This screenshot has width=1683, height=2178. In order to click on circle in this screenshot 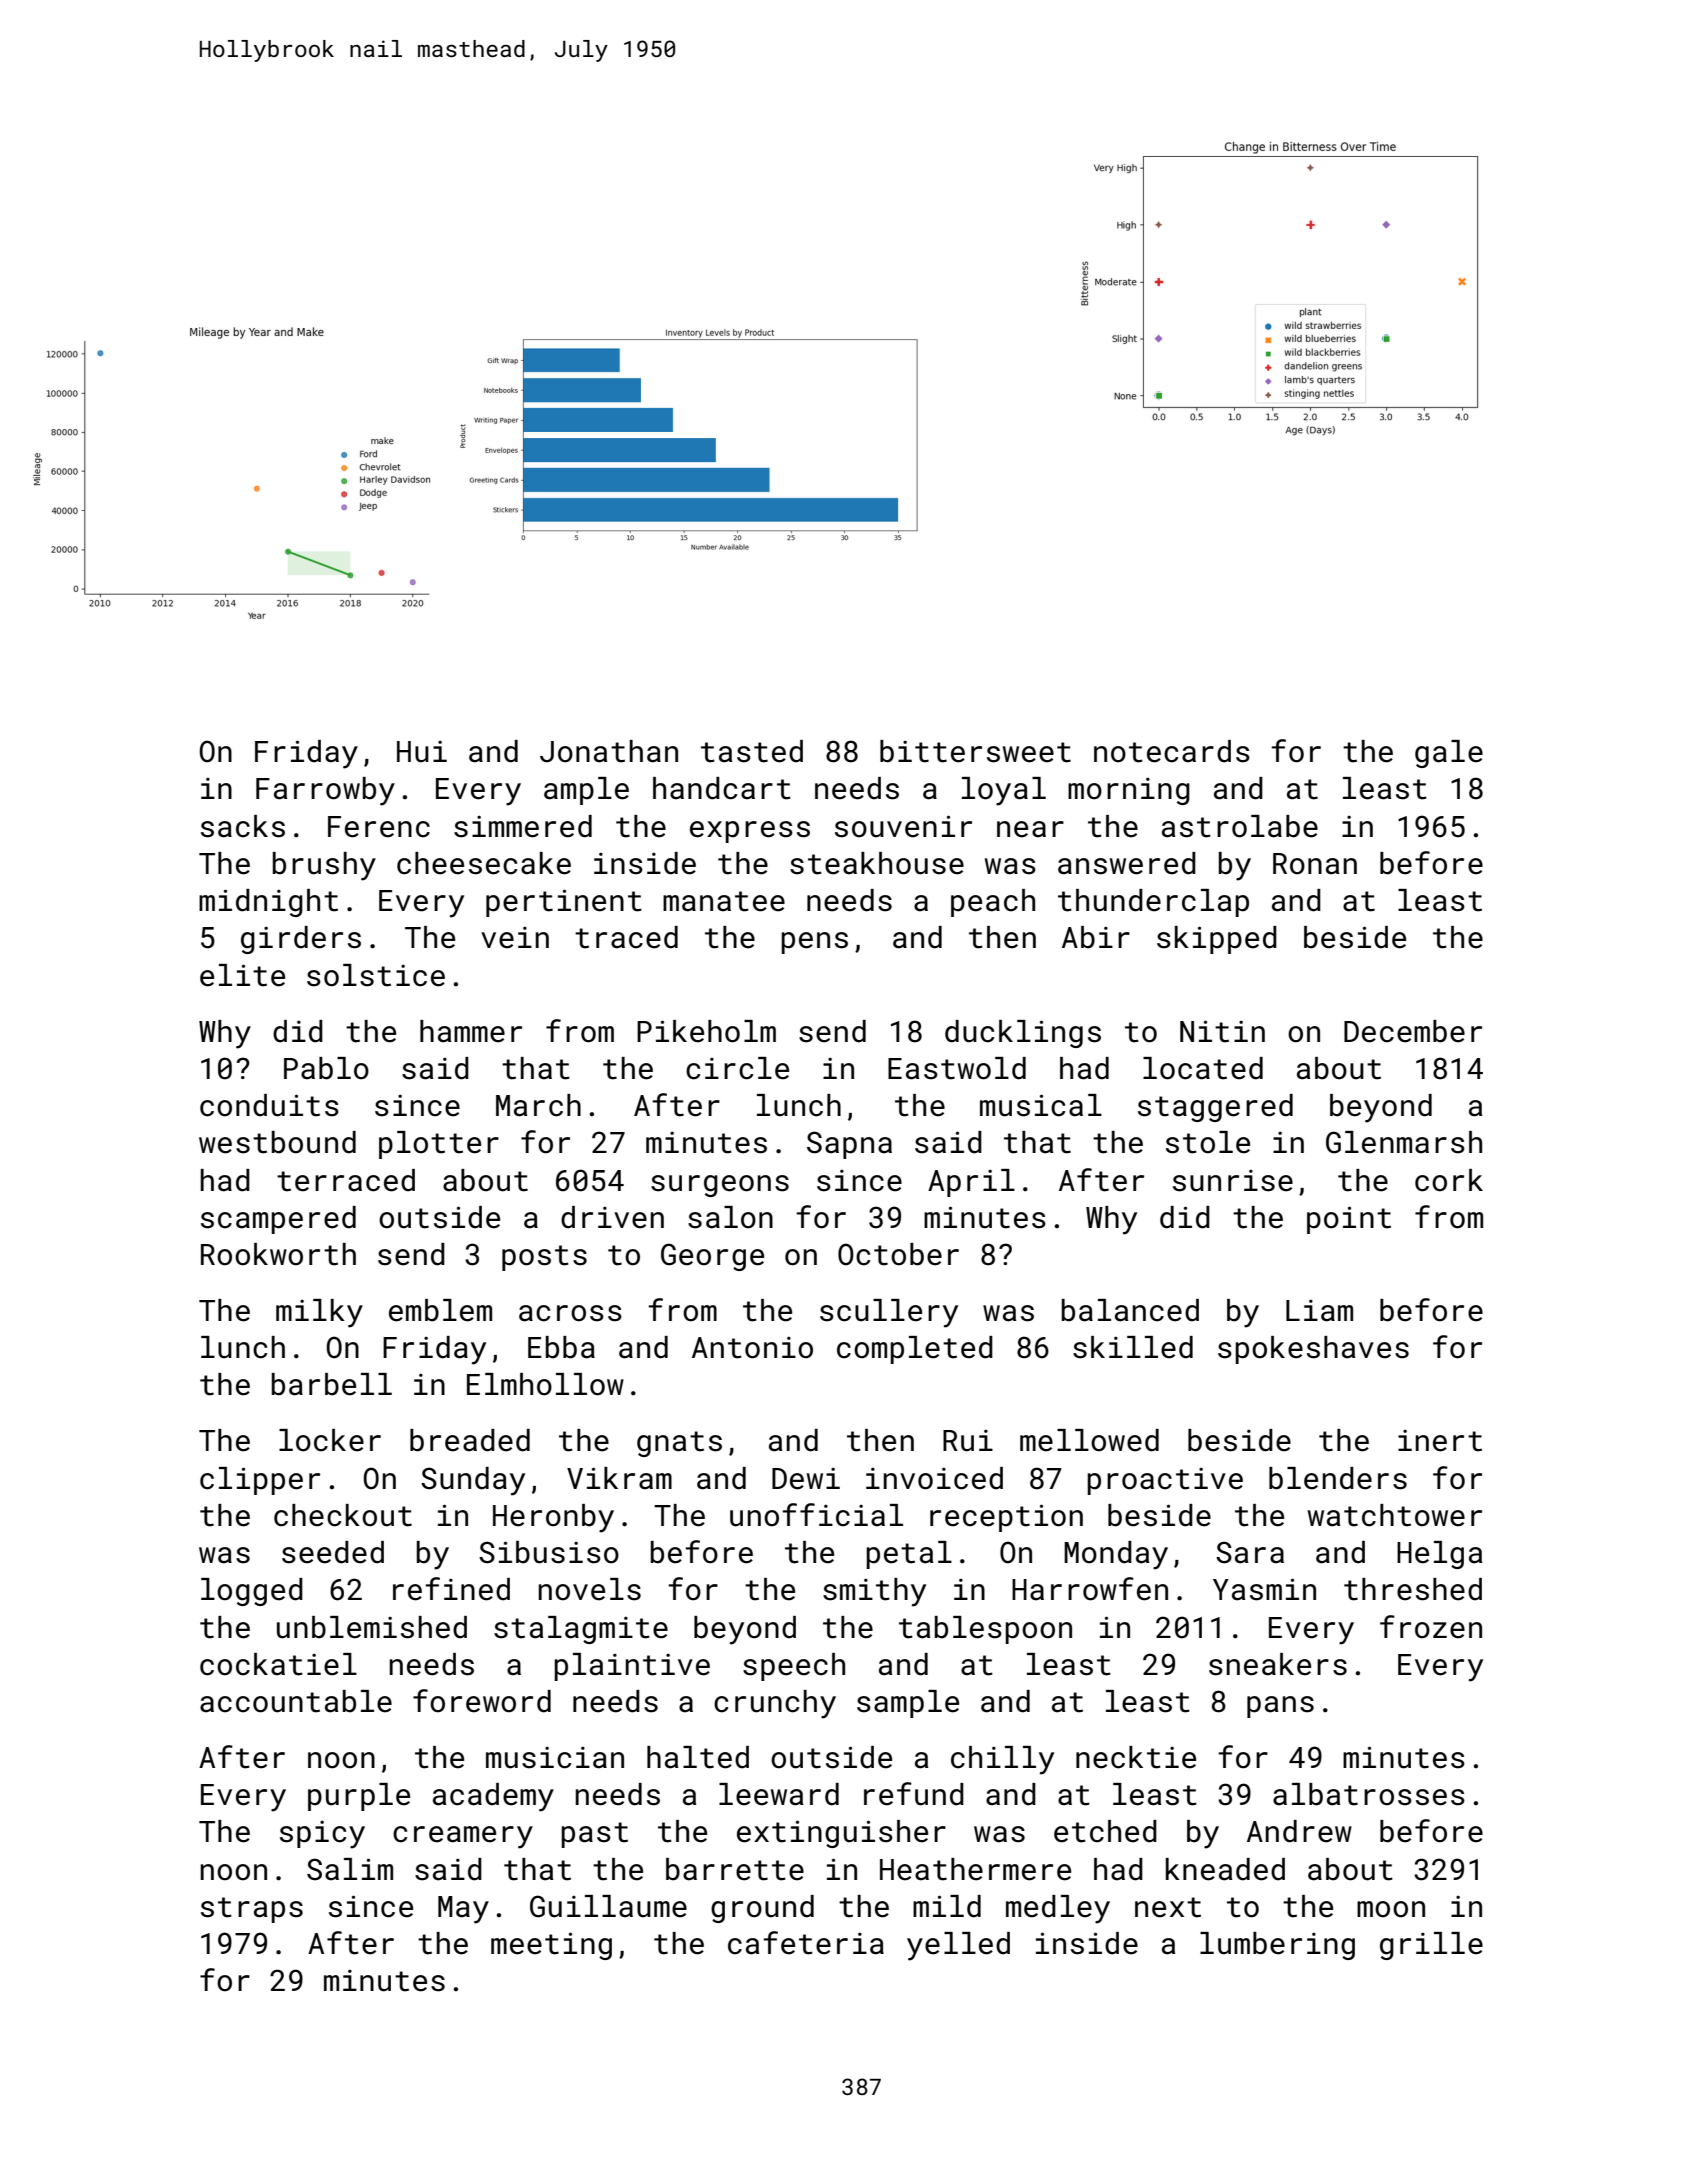, I will do `click(737, 1068)`.
